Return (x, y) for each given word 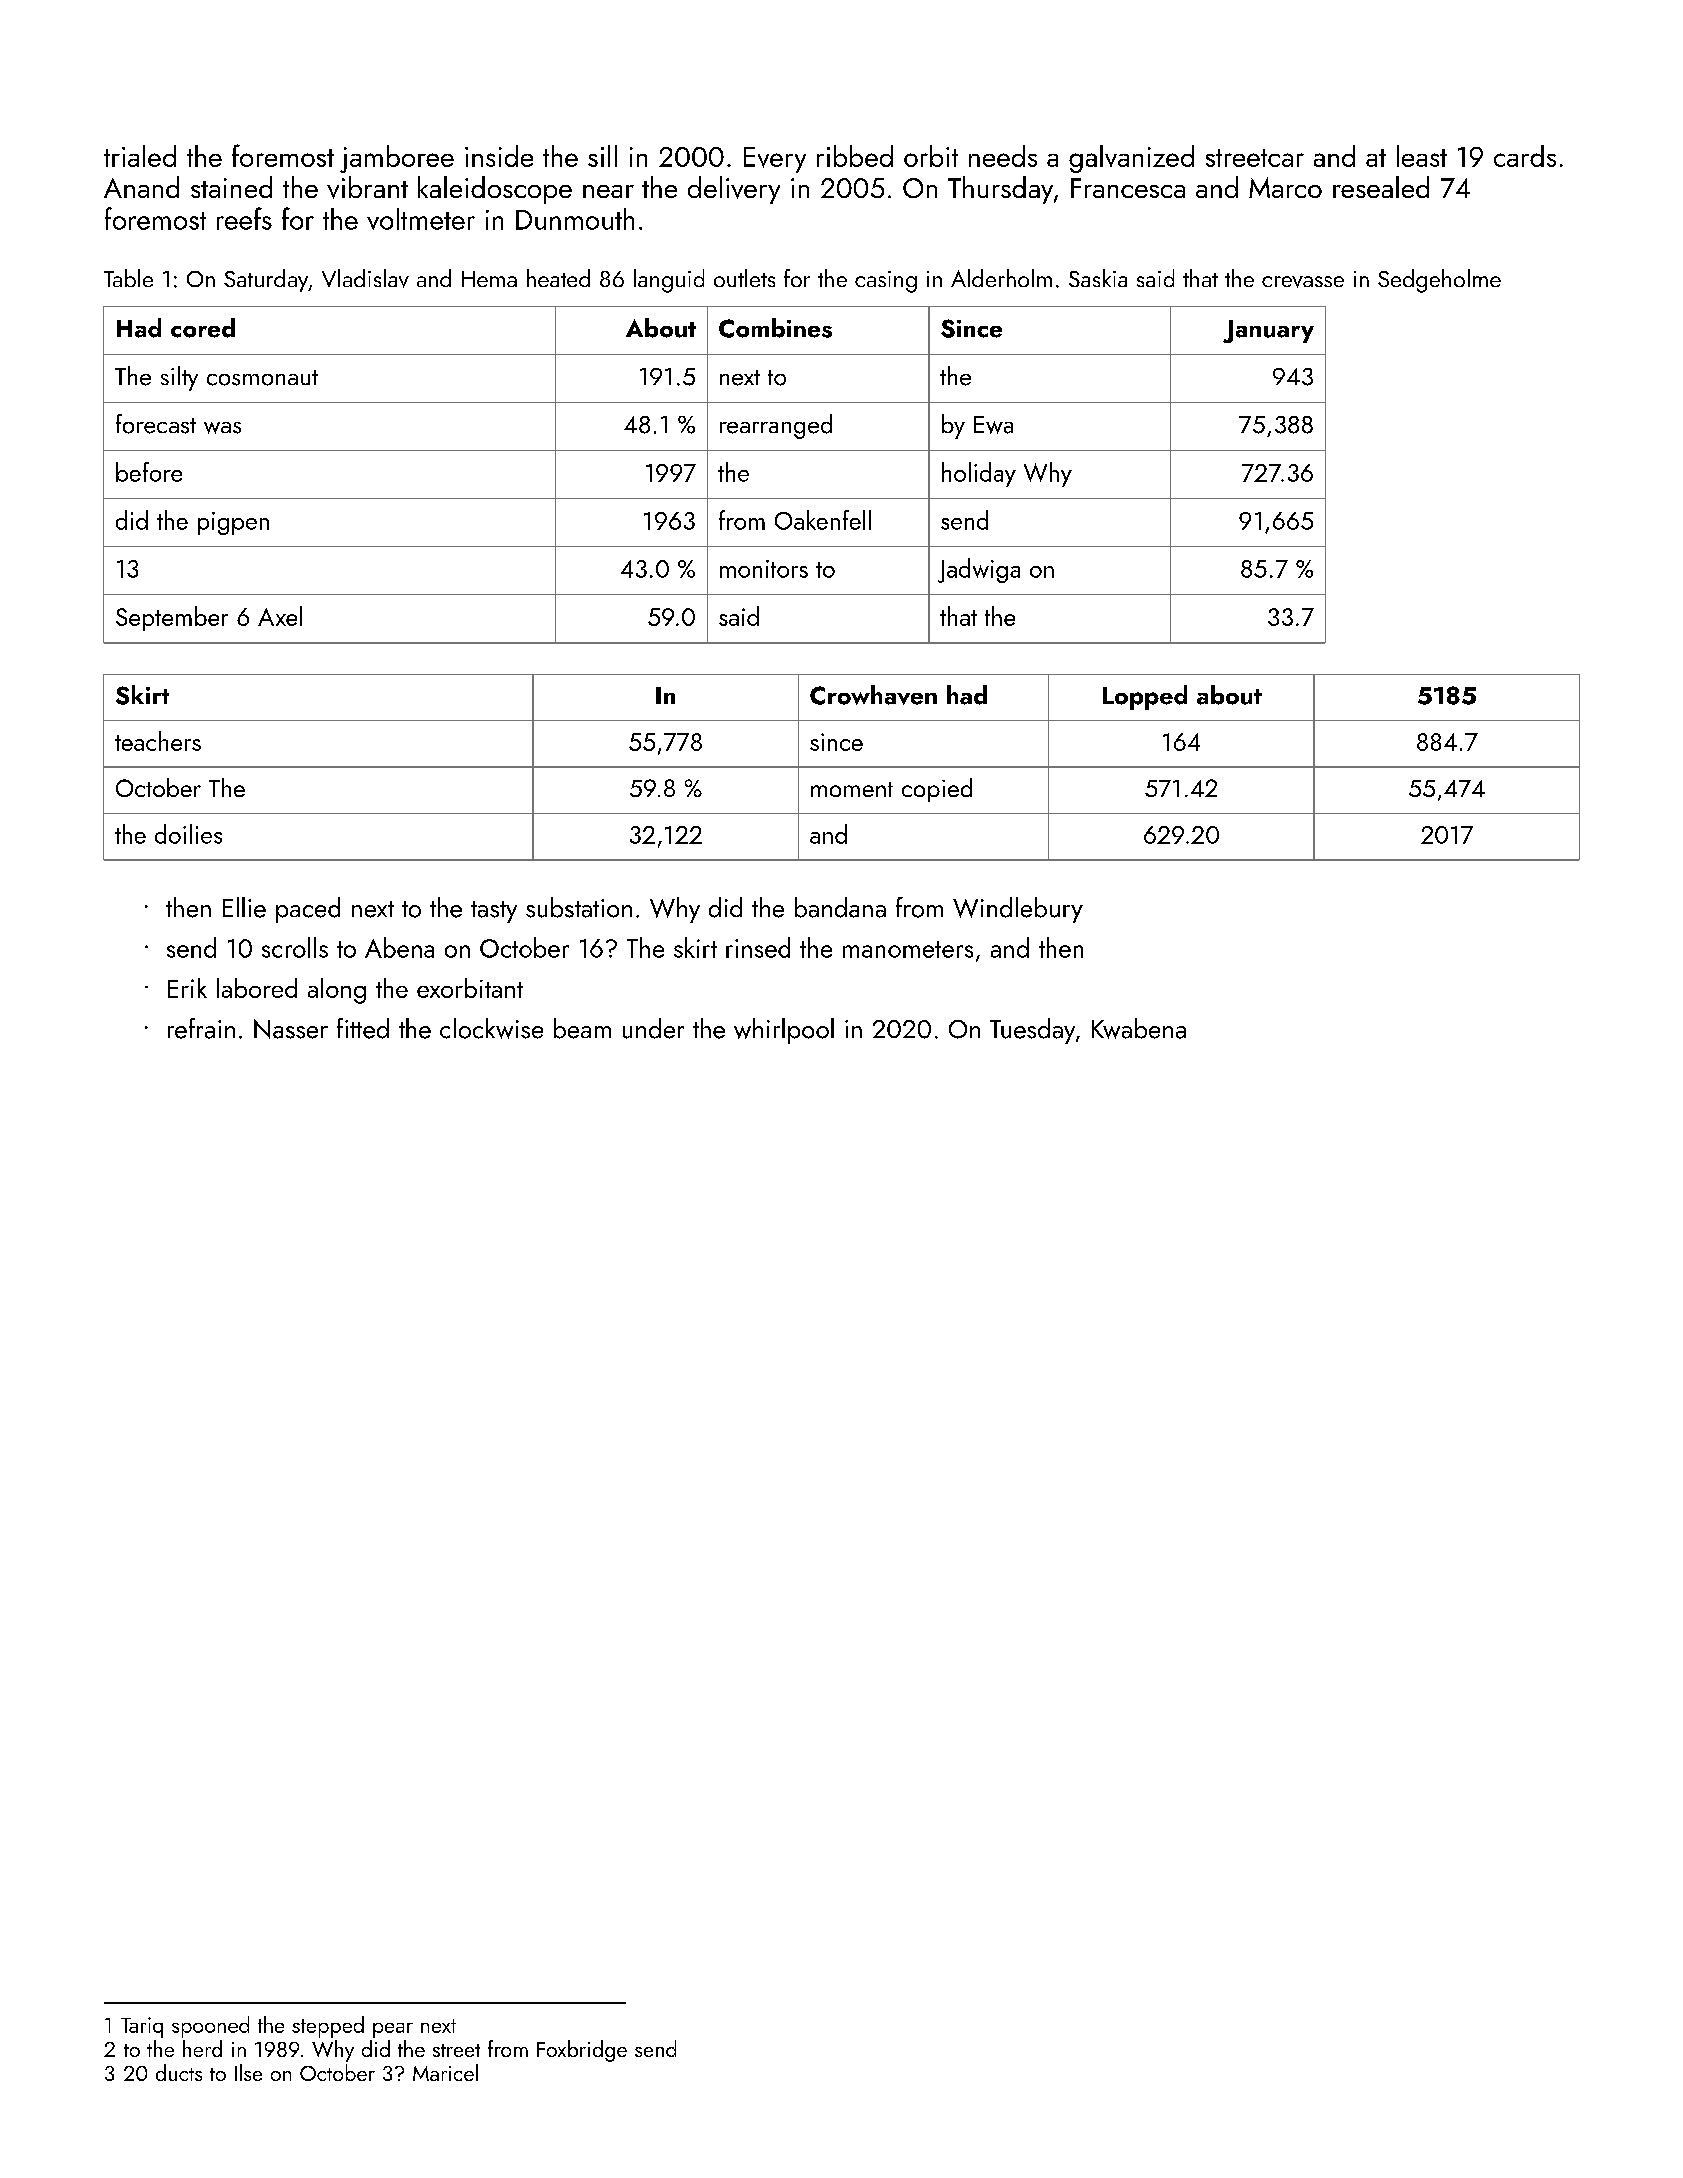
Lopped (1145, 697)
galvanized (1131, 159)
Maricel (445, 2072)
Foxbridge (582, 2051)
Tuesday (1032, 1031)
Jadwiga (979, 570)
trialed (140, 156)
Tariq (142, 2027)
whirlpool (784, 1031)
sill (602, 156)
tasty (494, 912)
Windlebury (1018, 910)
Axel (280, 616)
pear (393, 2030)
